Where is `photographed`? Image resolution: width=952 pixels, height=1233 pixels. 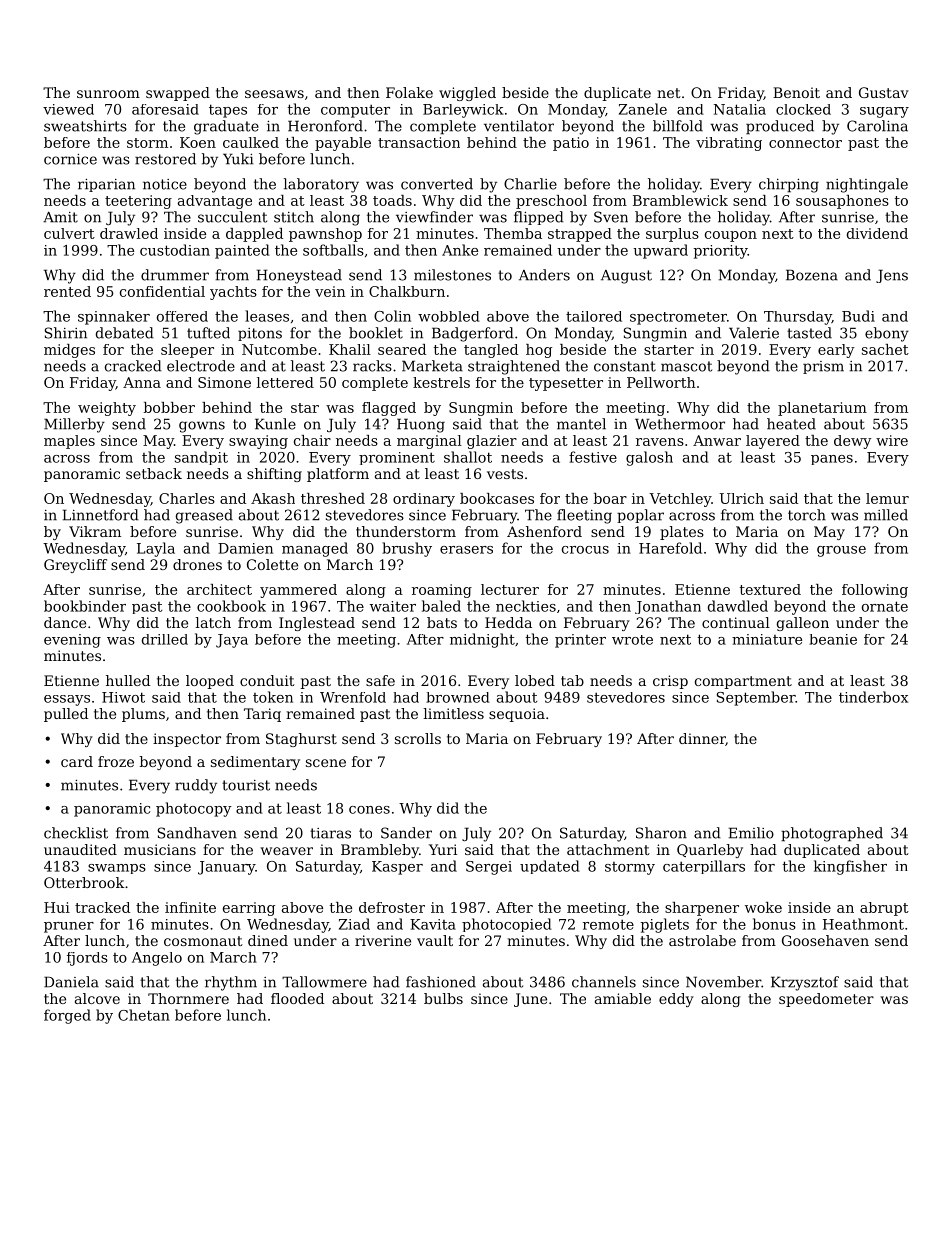
photographed is located at coordinates (832, 834).
